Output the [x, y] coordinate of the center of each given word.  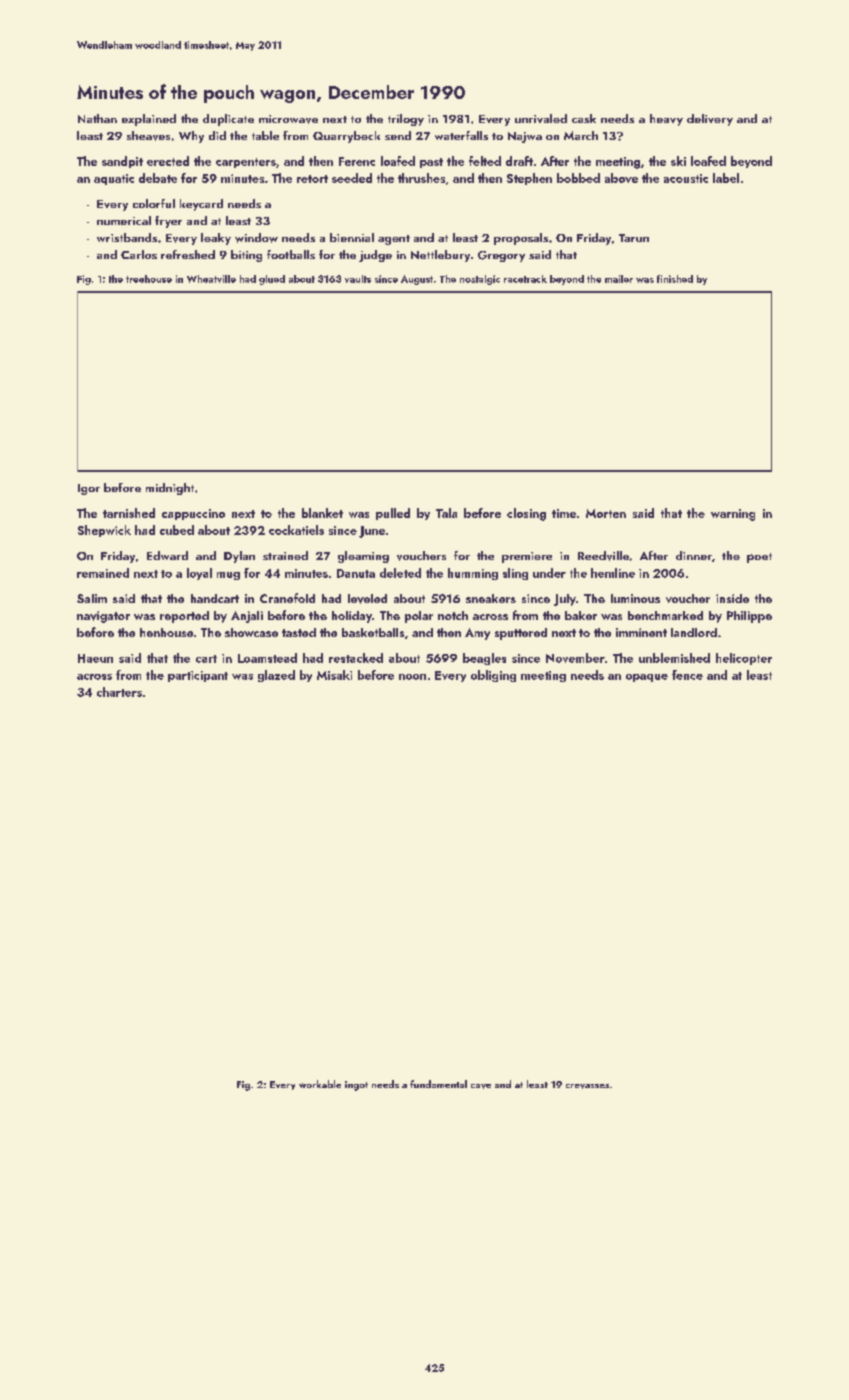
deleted [400, 573]
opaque [647, 678]
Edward [167, 555]
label [726, 178]
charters [119, 692]
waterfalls [461, 135]
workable [320, 1084]
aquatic [114, 179]
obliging [493, 676]
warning [733, 515]
